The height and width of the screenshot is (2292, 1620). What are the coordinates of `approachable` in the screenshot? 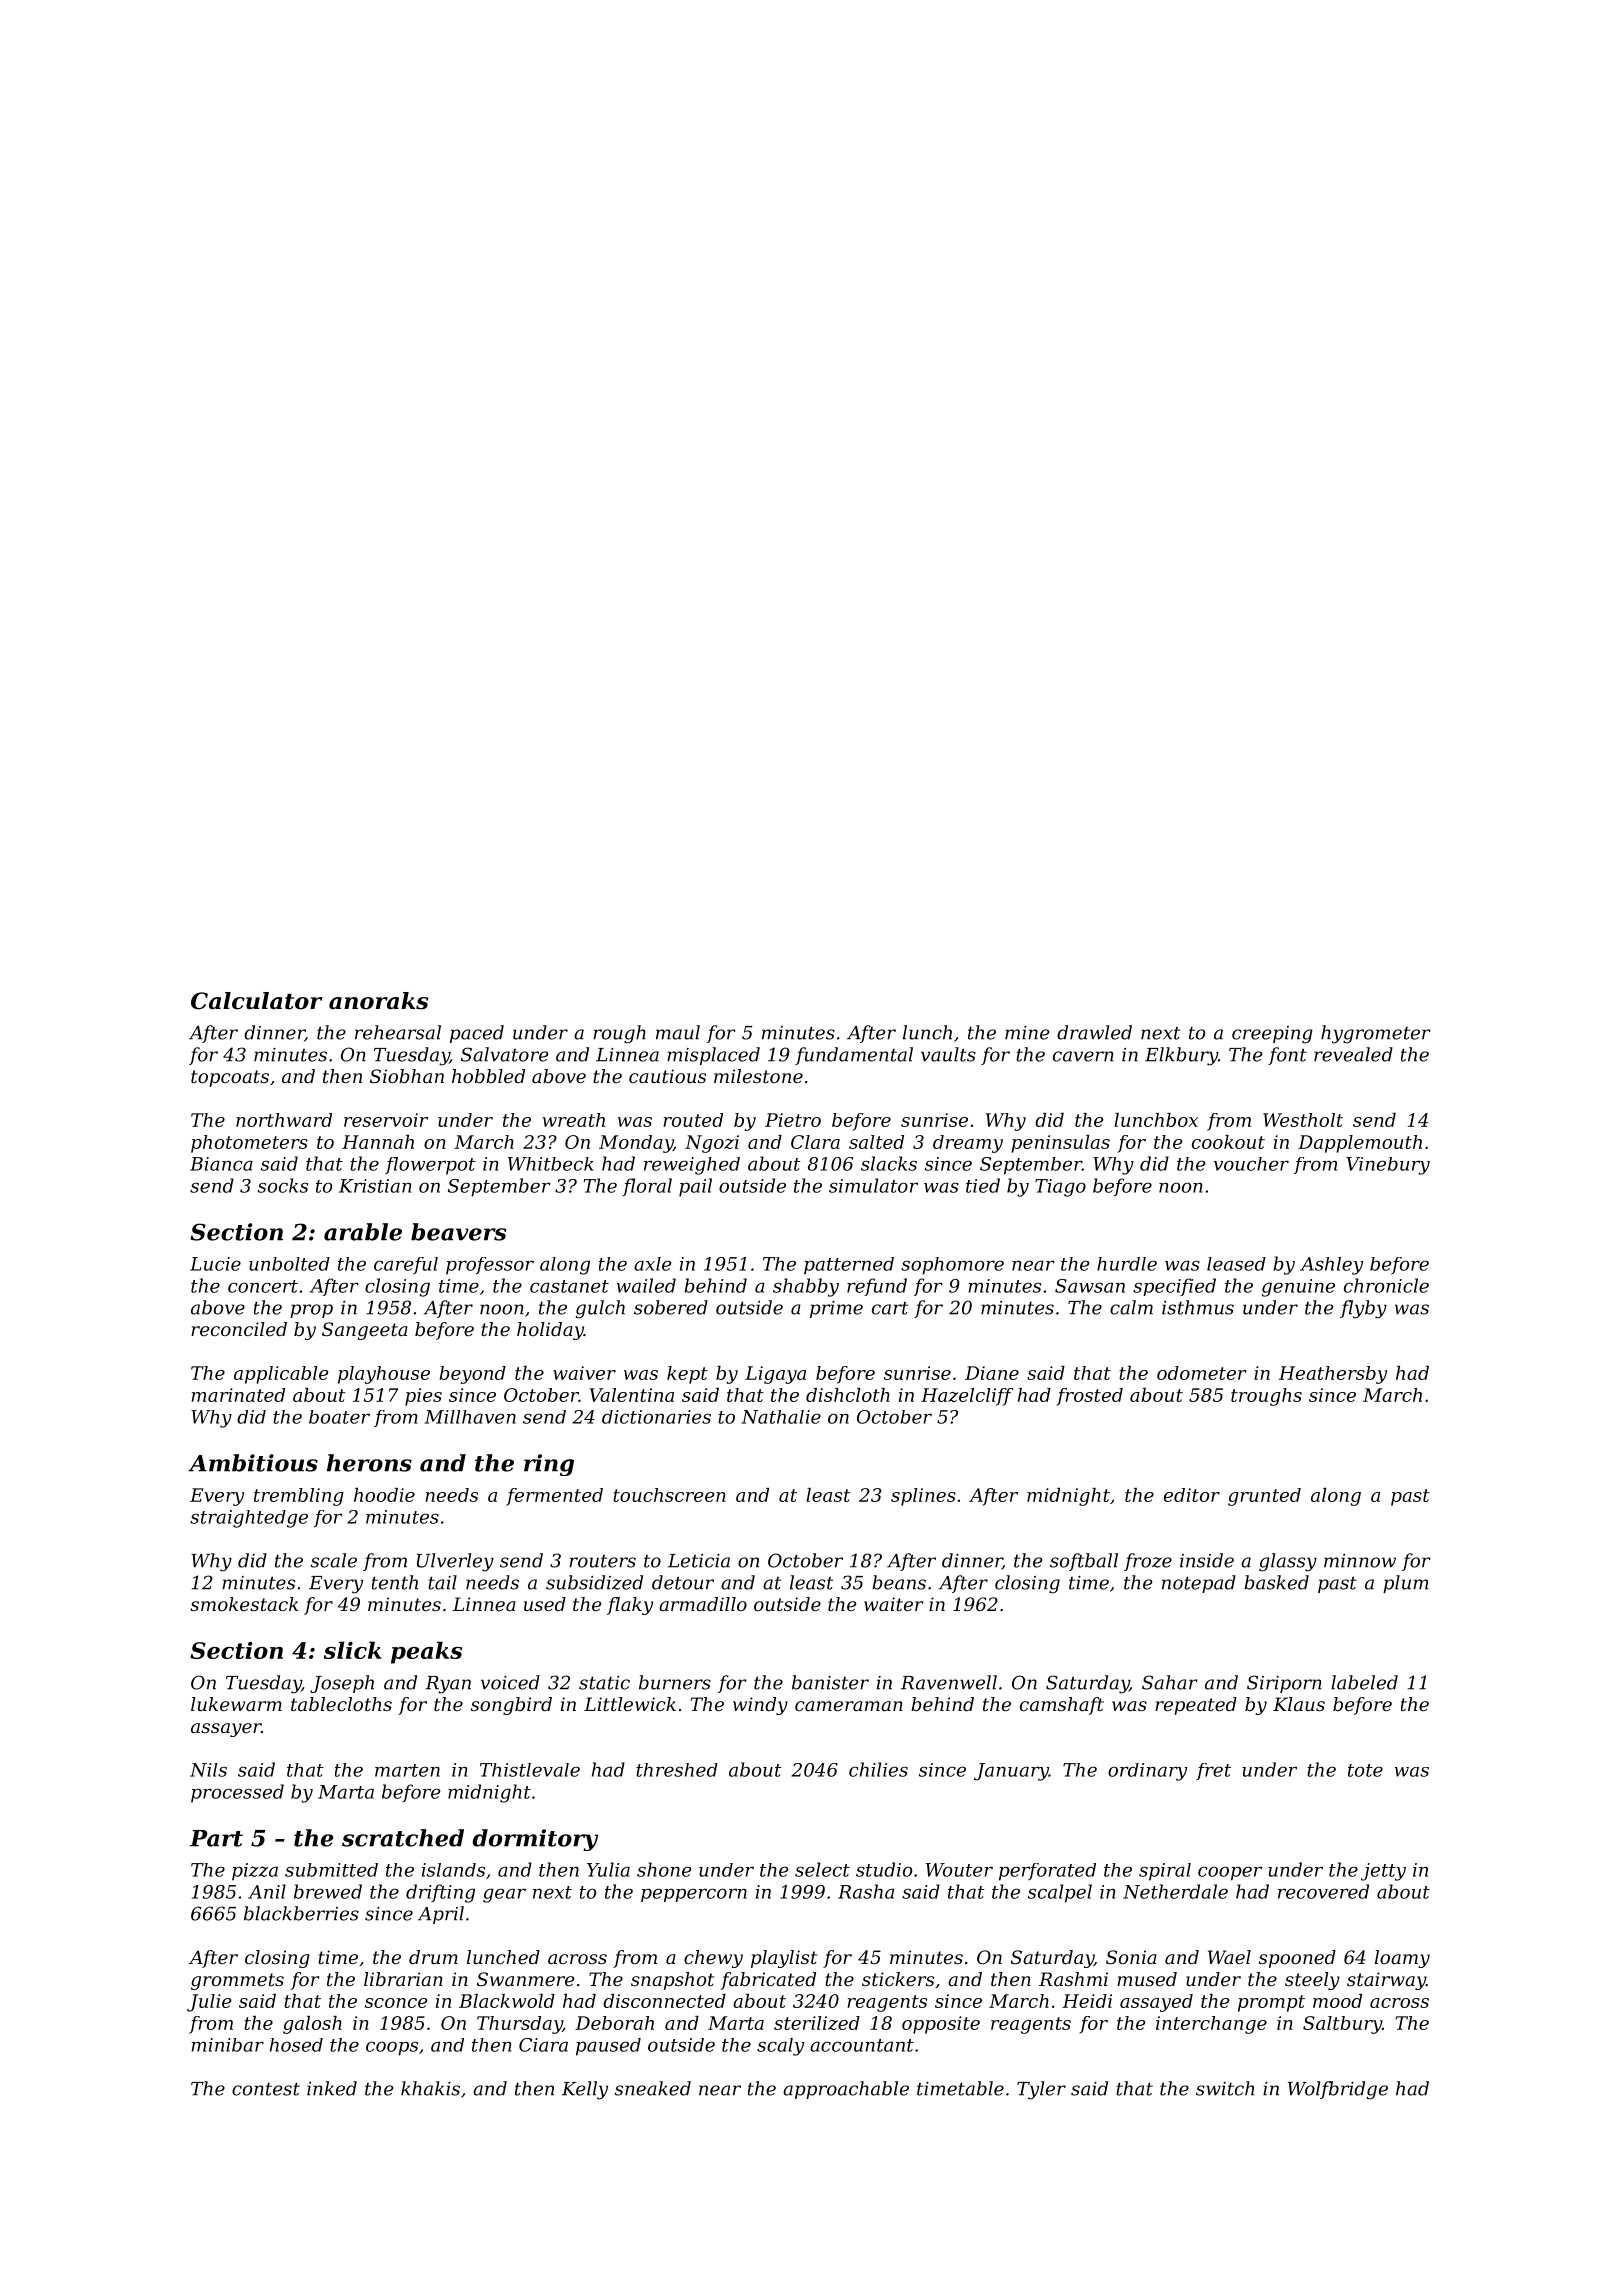 It's located at (846, 2090).
